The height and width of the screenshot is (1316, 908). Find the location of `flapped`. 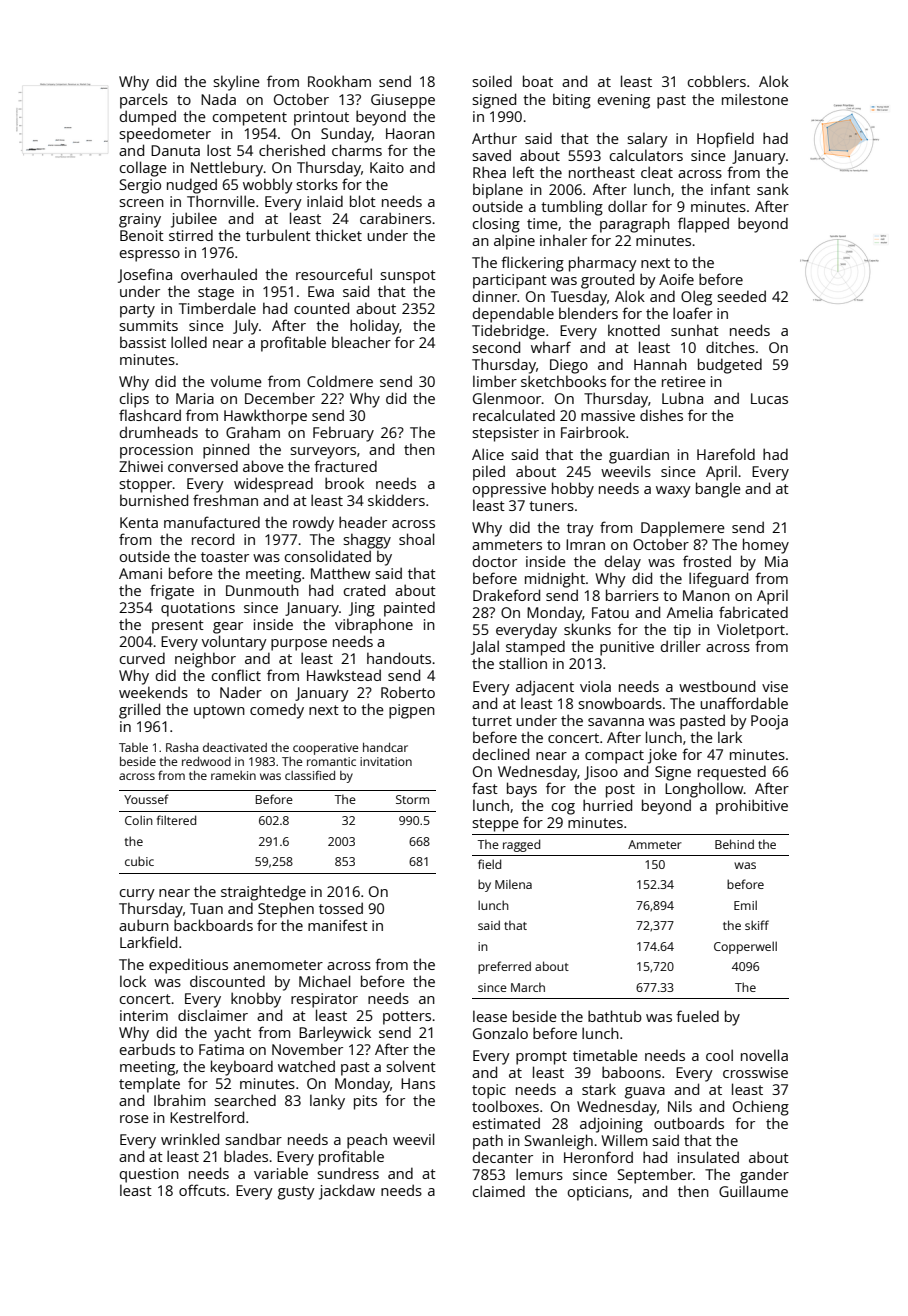

flapped is located at coordinates (703, 225).
